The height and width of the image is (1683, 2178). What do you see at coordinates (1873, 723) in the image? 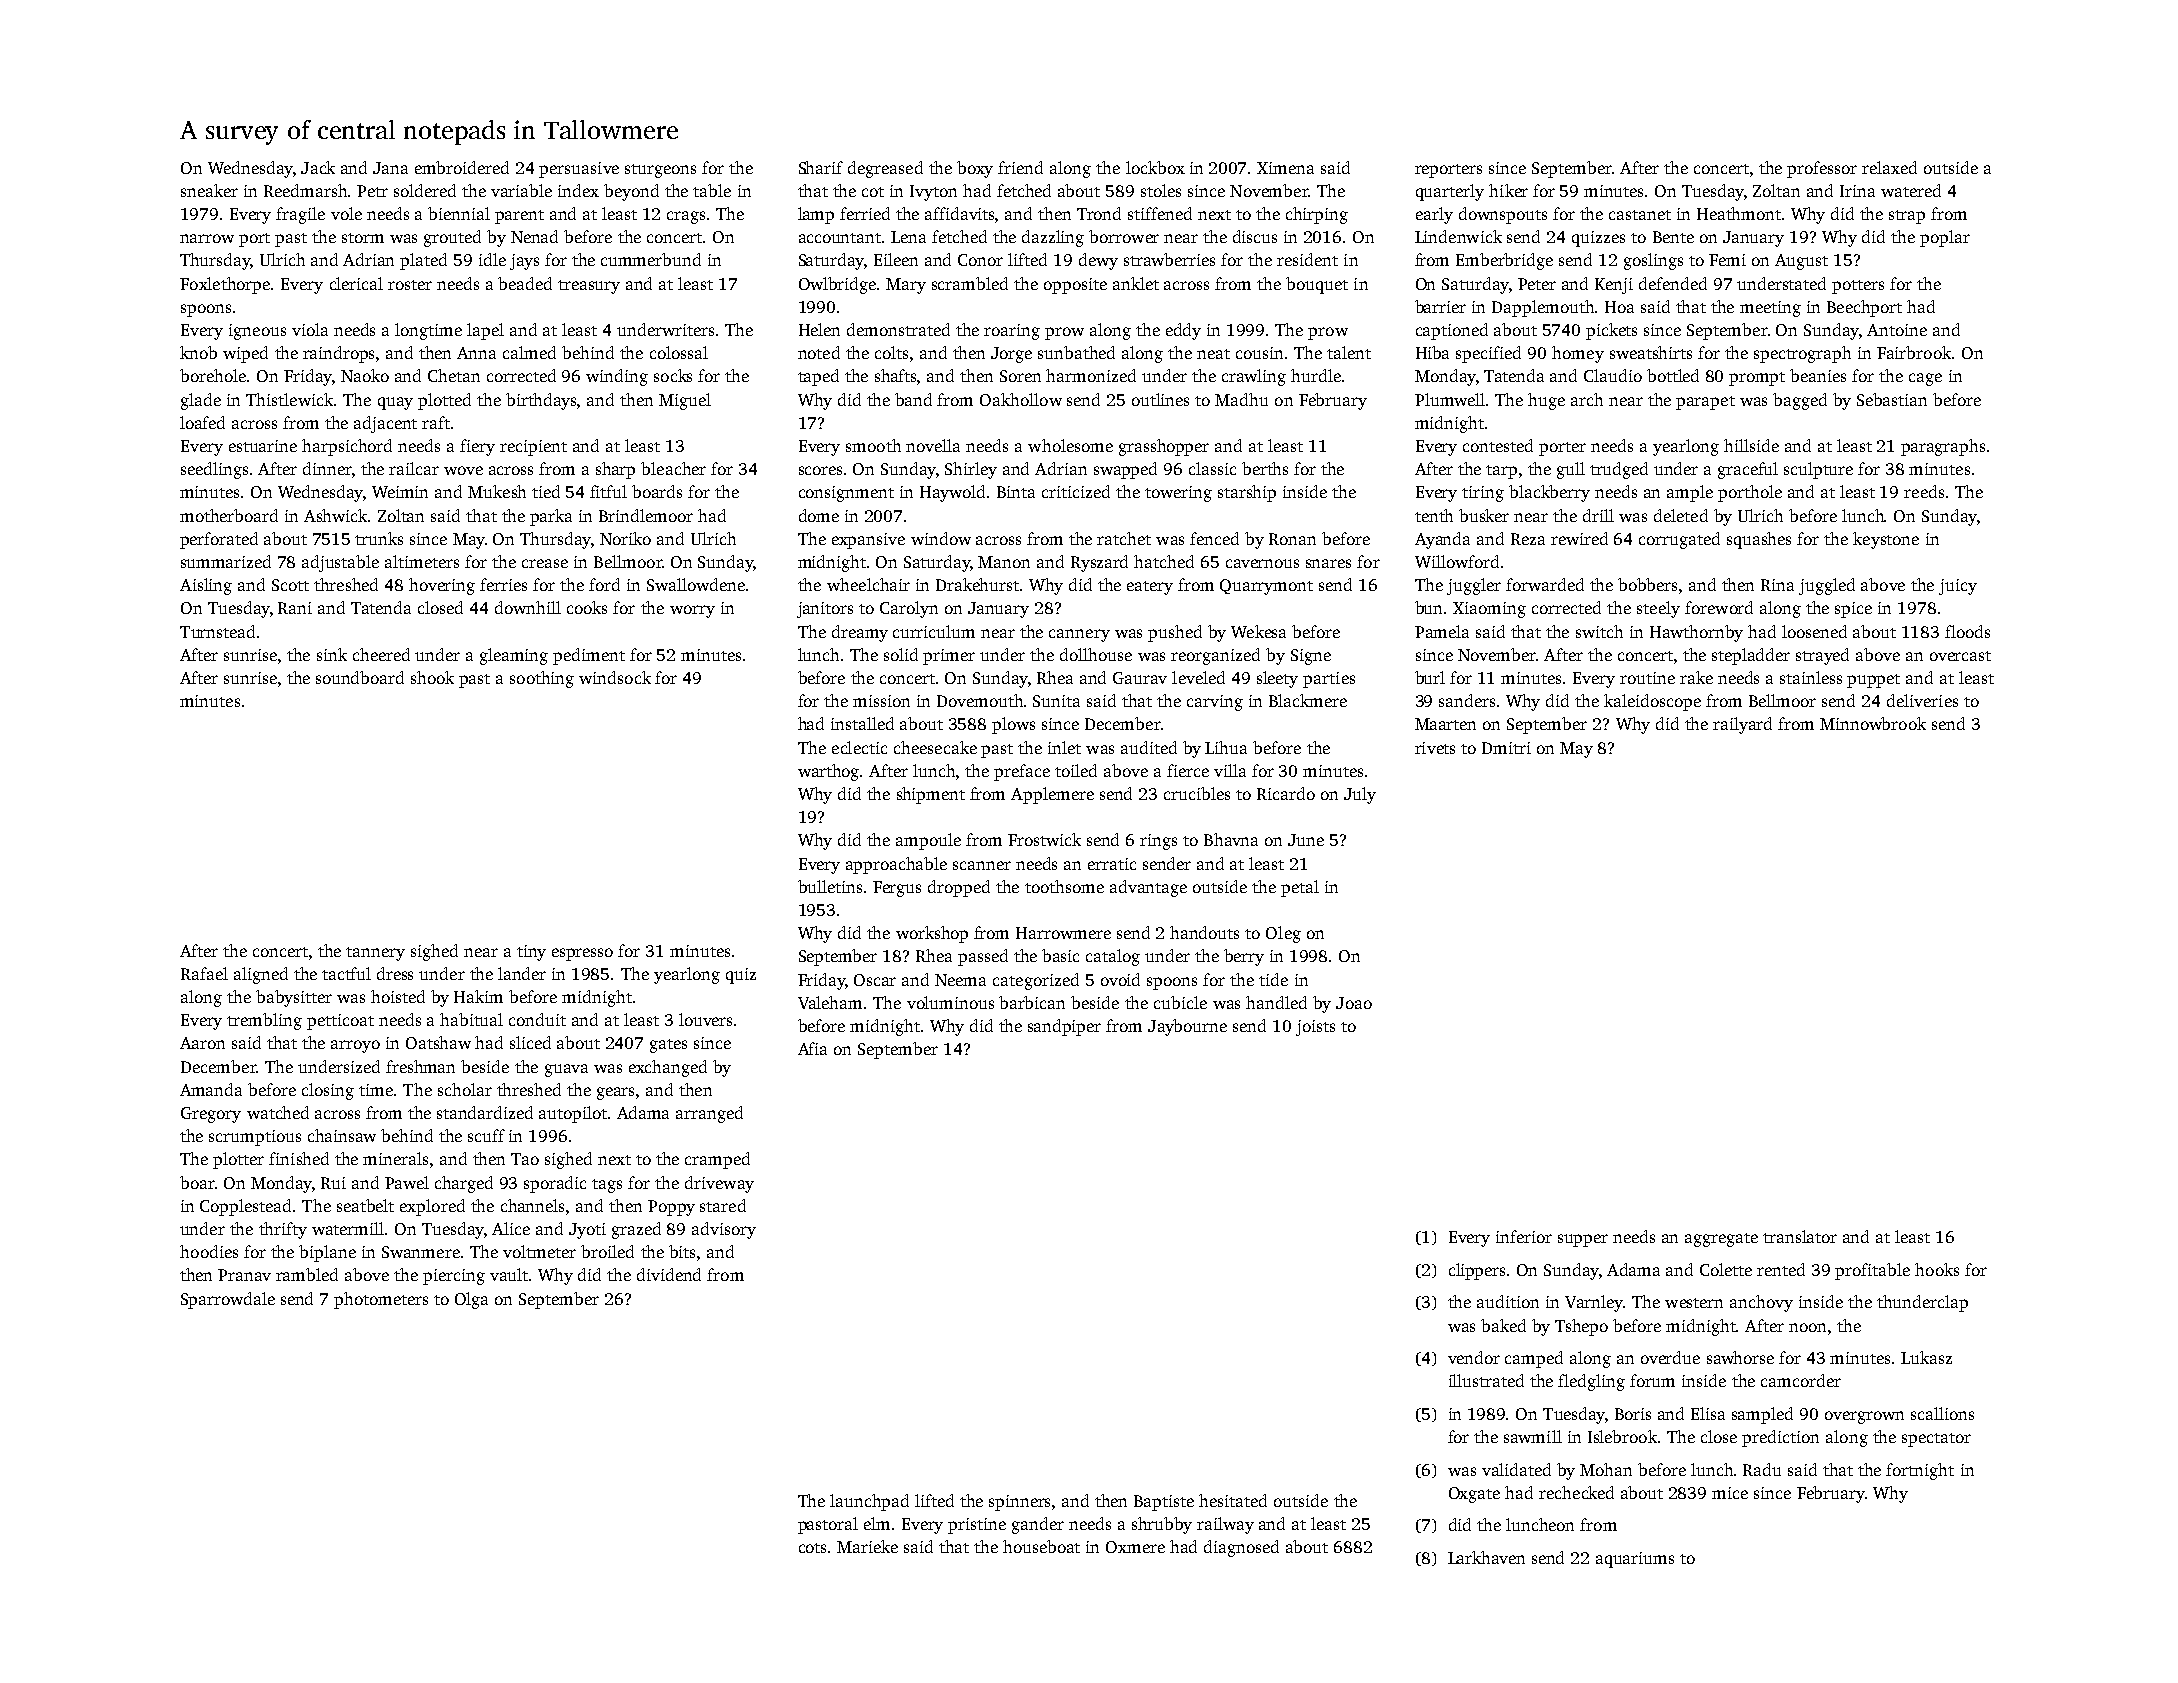
I see `Minnowbrook` at bounding box center [1873, 723].
